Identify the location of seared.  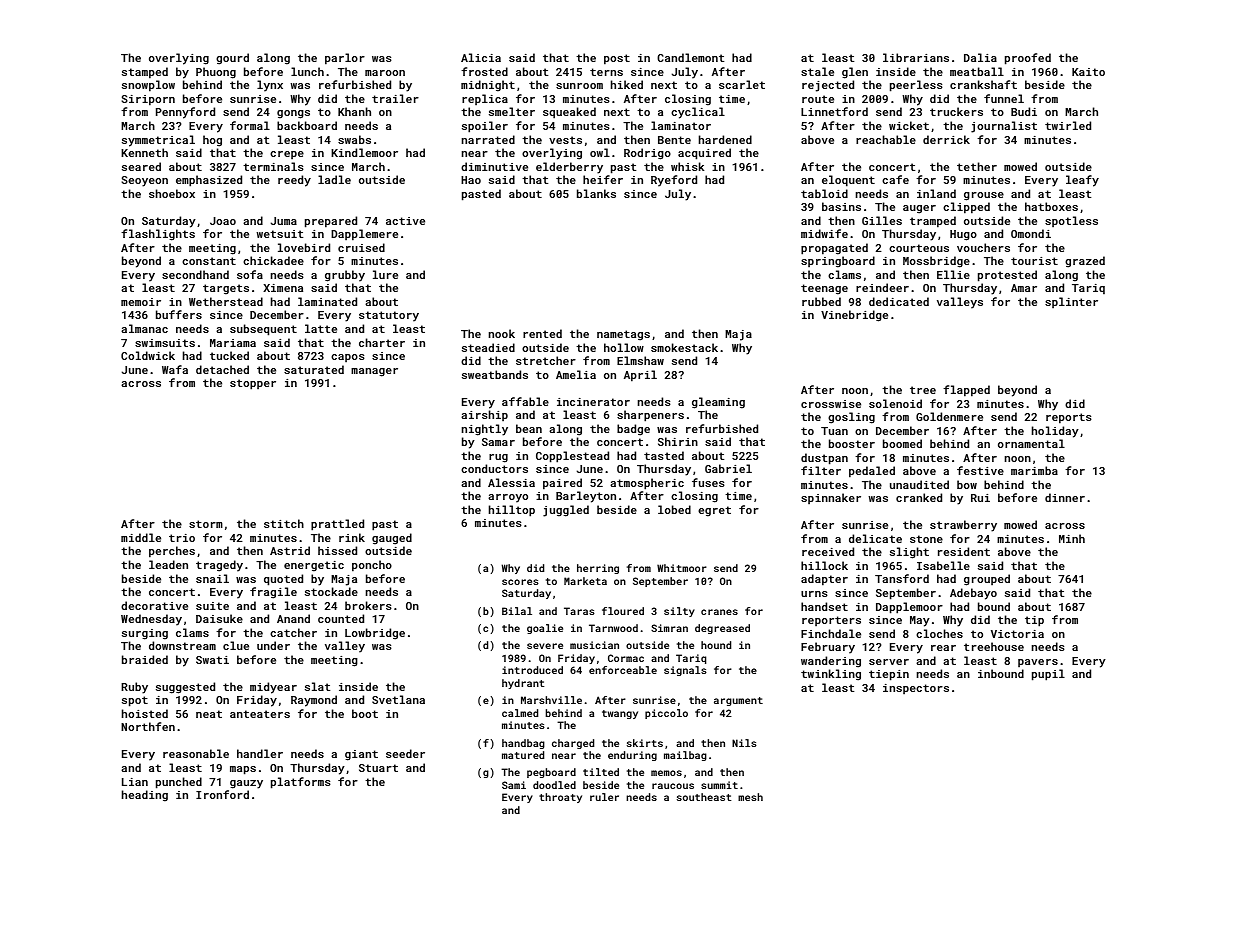
(141, 166).
